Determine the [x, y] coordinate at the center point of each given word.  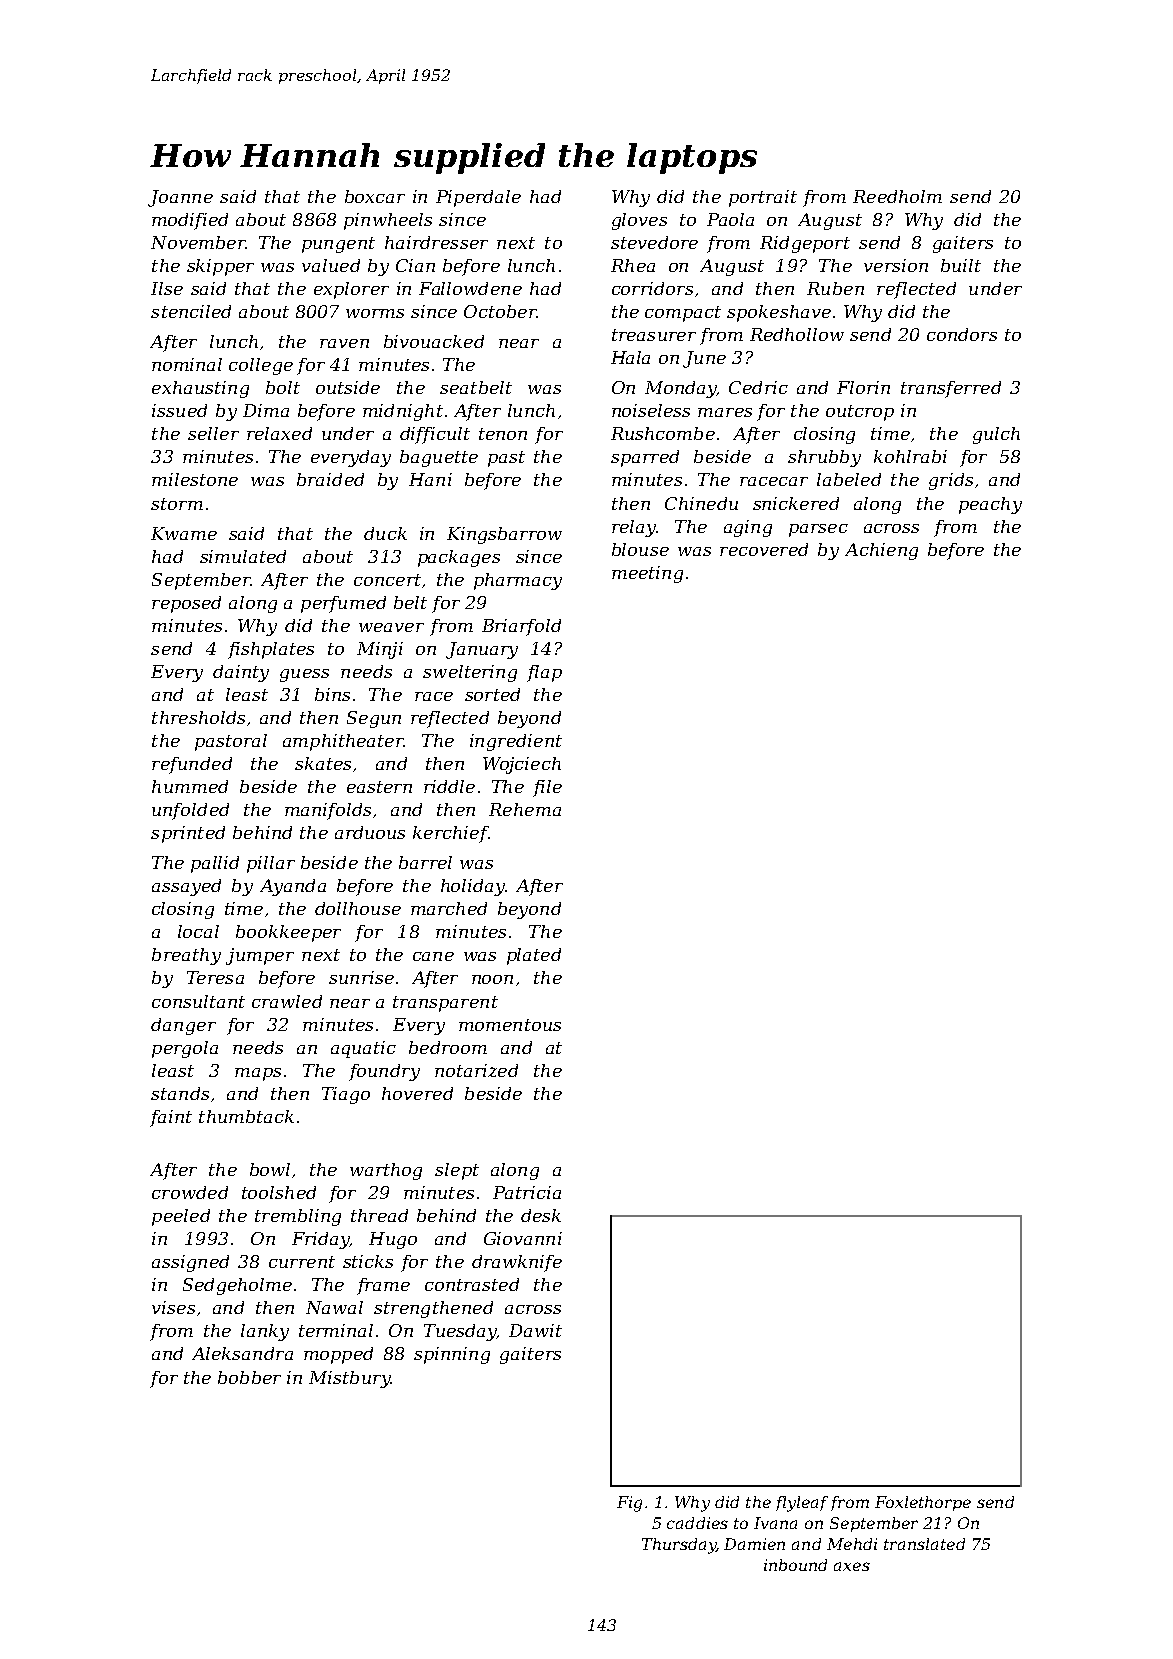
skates [323, 763]
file [547, 788]
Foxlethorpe [923, 1503]
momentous [510, 1025]
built [961, 265]
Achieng [881, 551]
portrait [763, 198]
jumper [260, 956]
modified [190, 221]
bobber [249, 1377]
